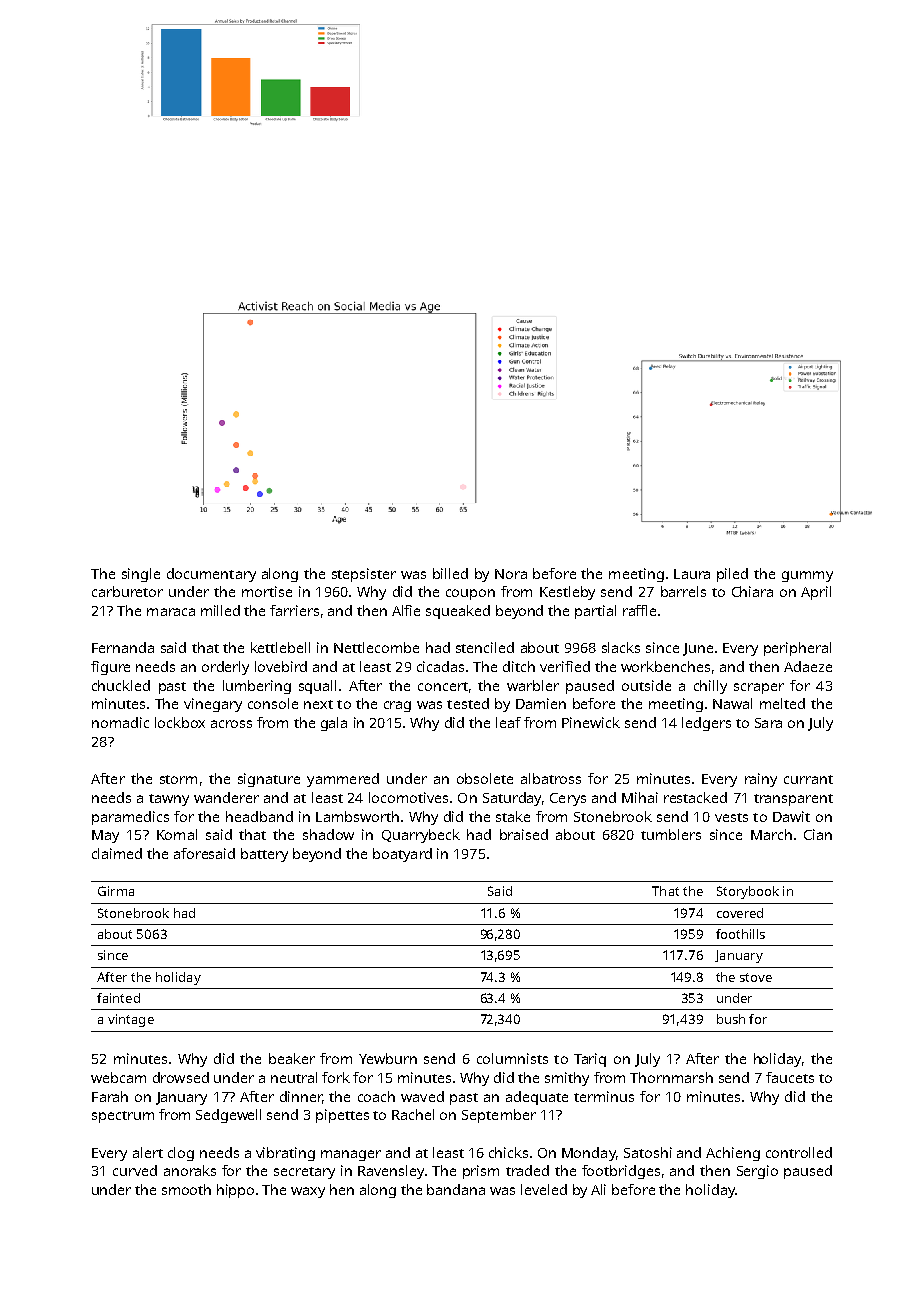 Image resolution: width=924 pixels, height=1308 pixels. What do you see at coordinates (402, 855) in the screenshot?
I see `boatyard` at bounding box center [402, 855].
